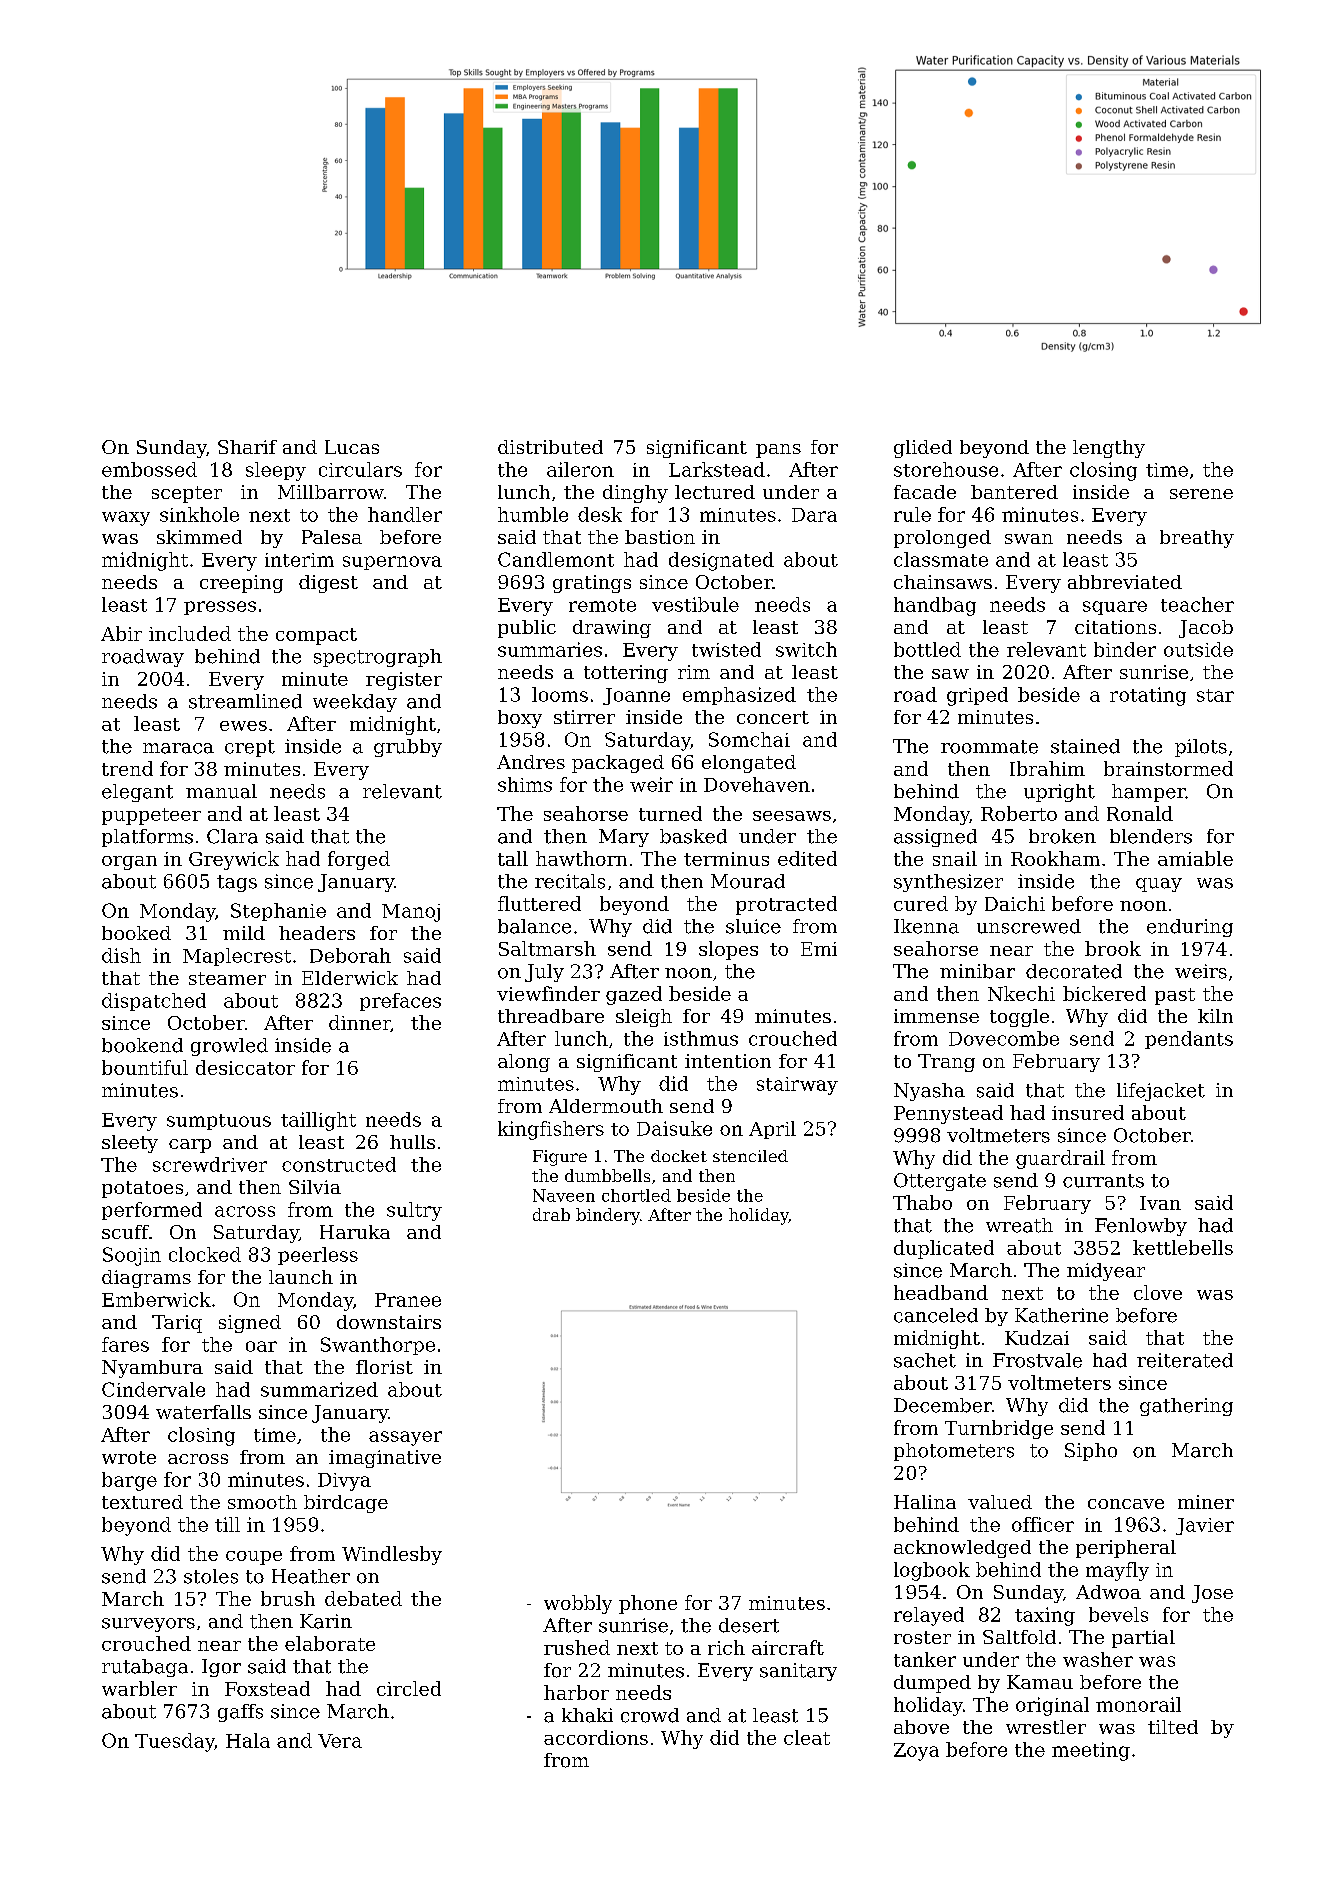 This screenshot has height=1888, width=1335. Describe the element at coordinates (1109, 449) in the screenshot. I see `lengthy` at that location.
